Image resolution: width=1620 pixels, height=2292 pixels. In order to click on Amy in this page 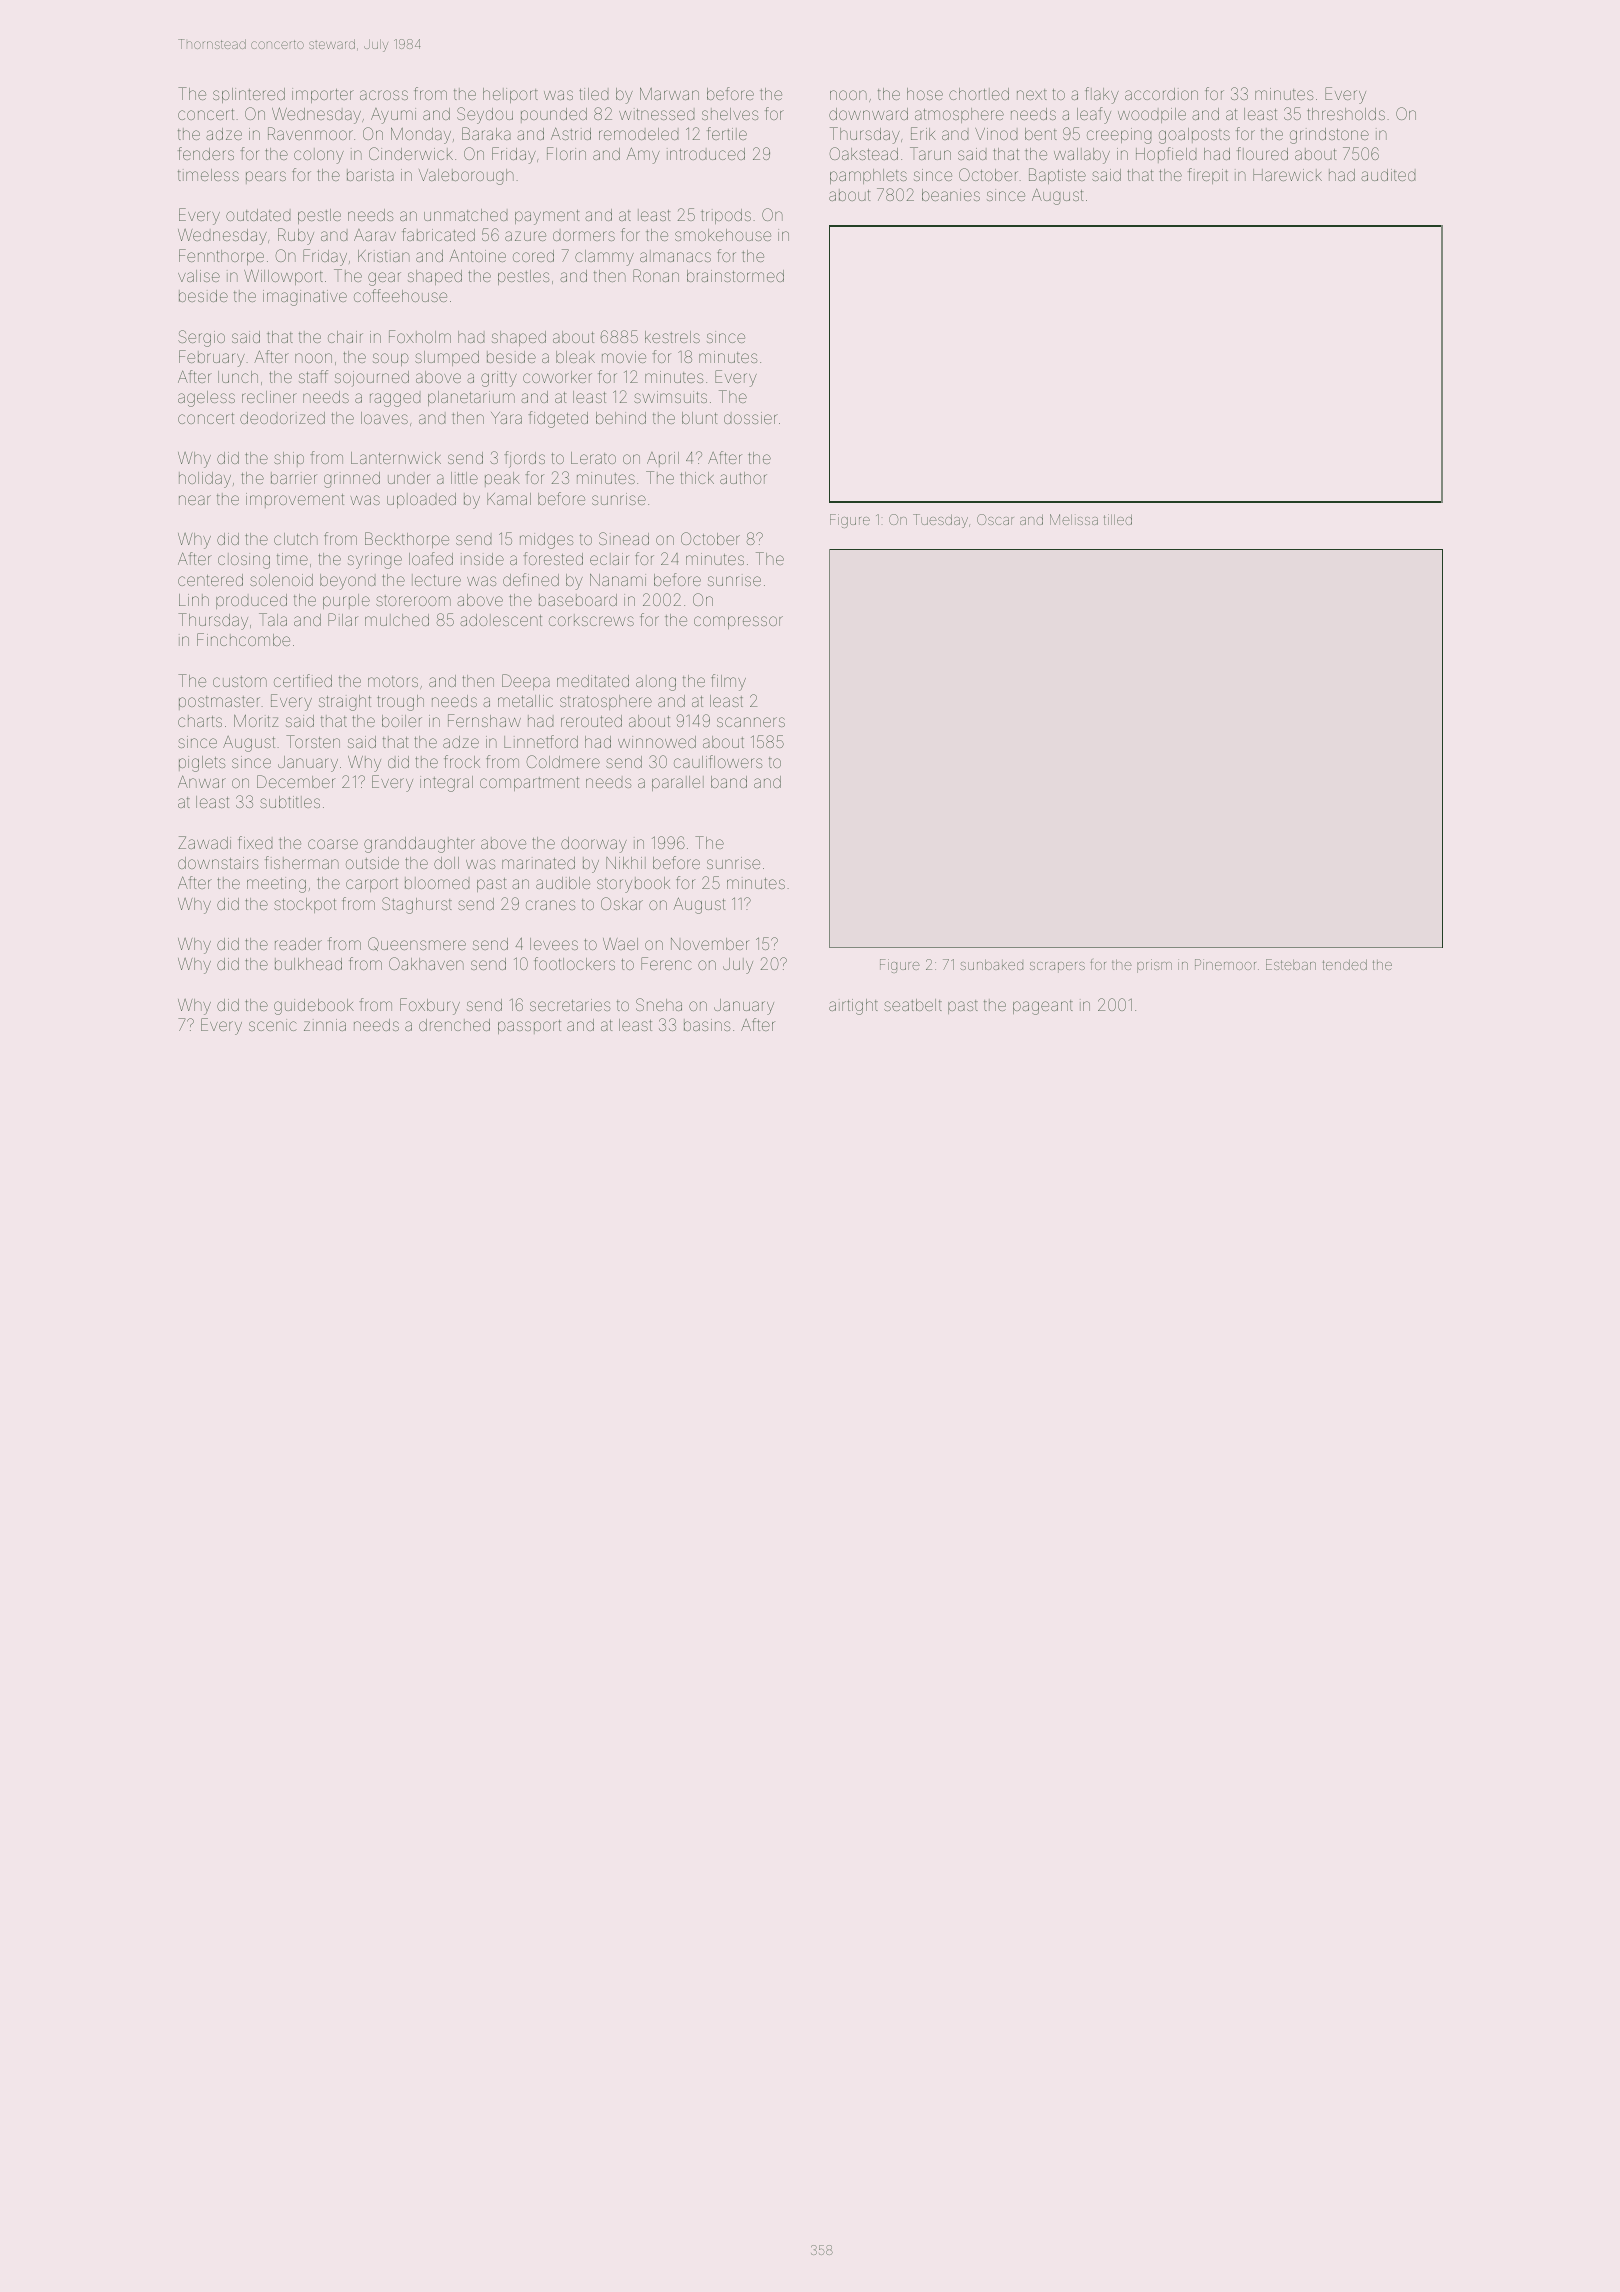, I will do `click(643, 155)`.
